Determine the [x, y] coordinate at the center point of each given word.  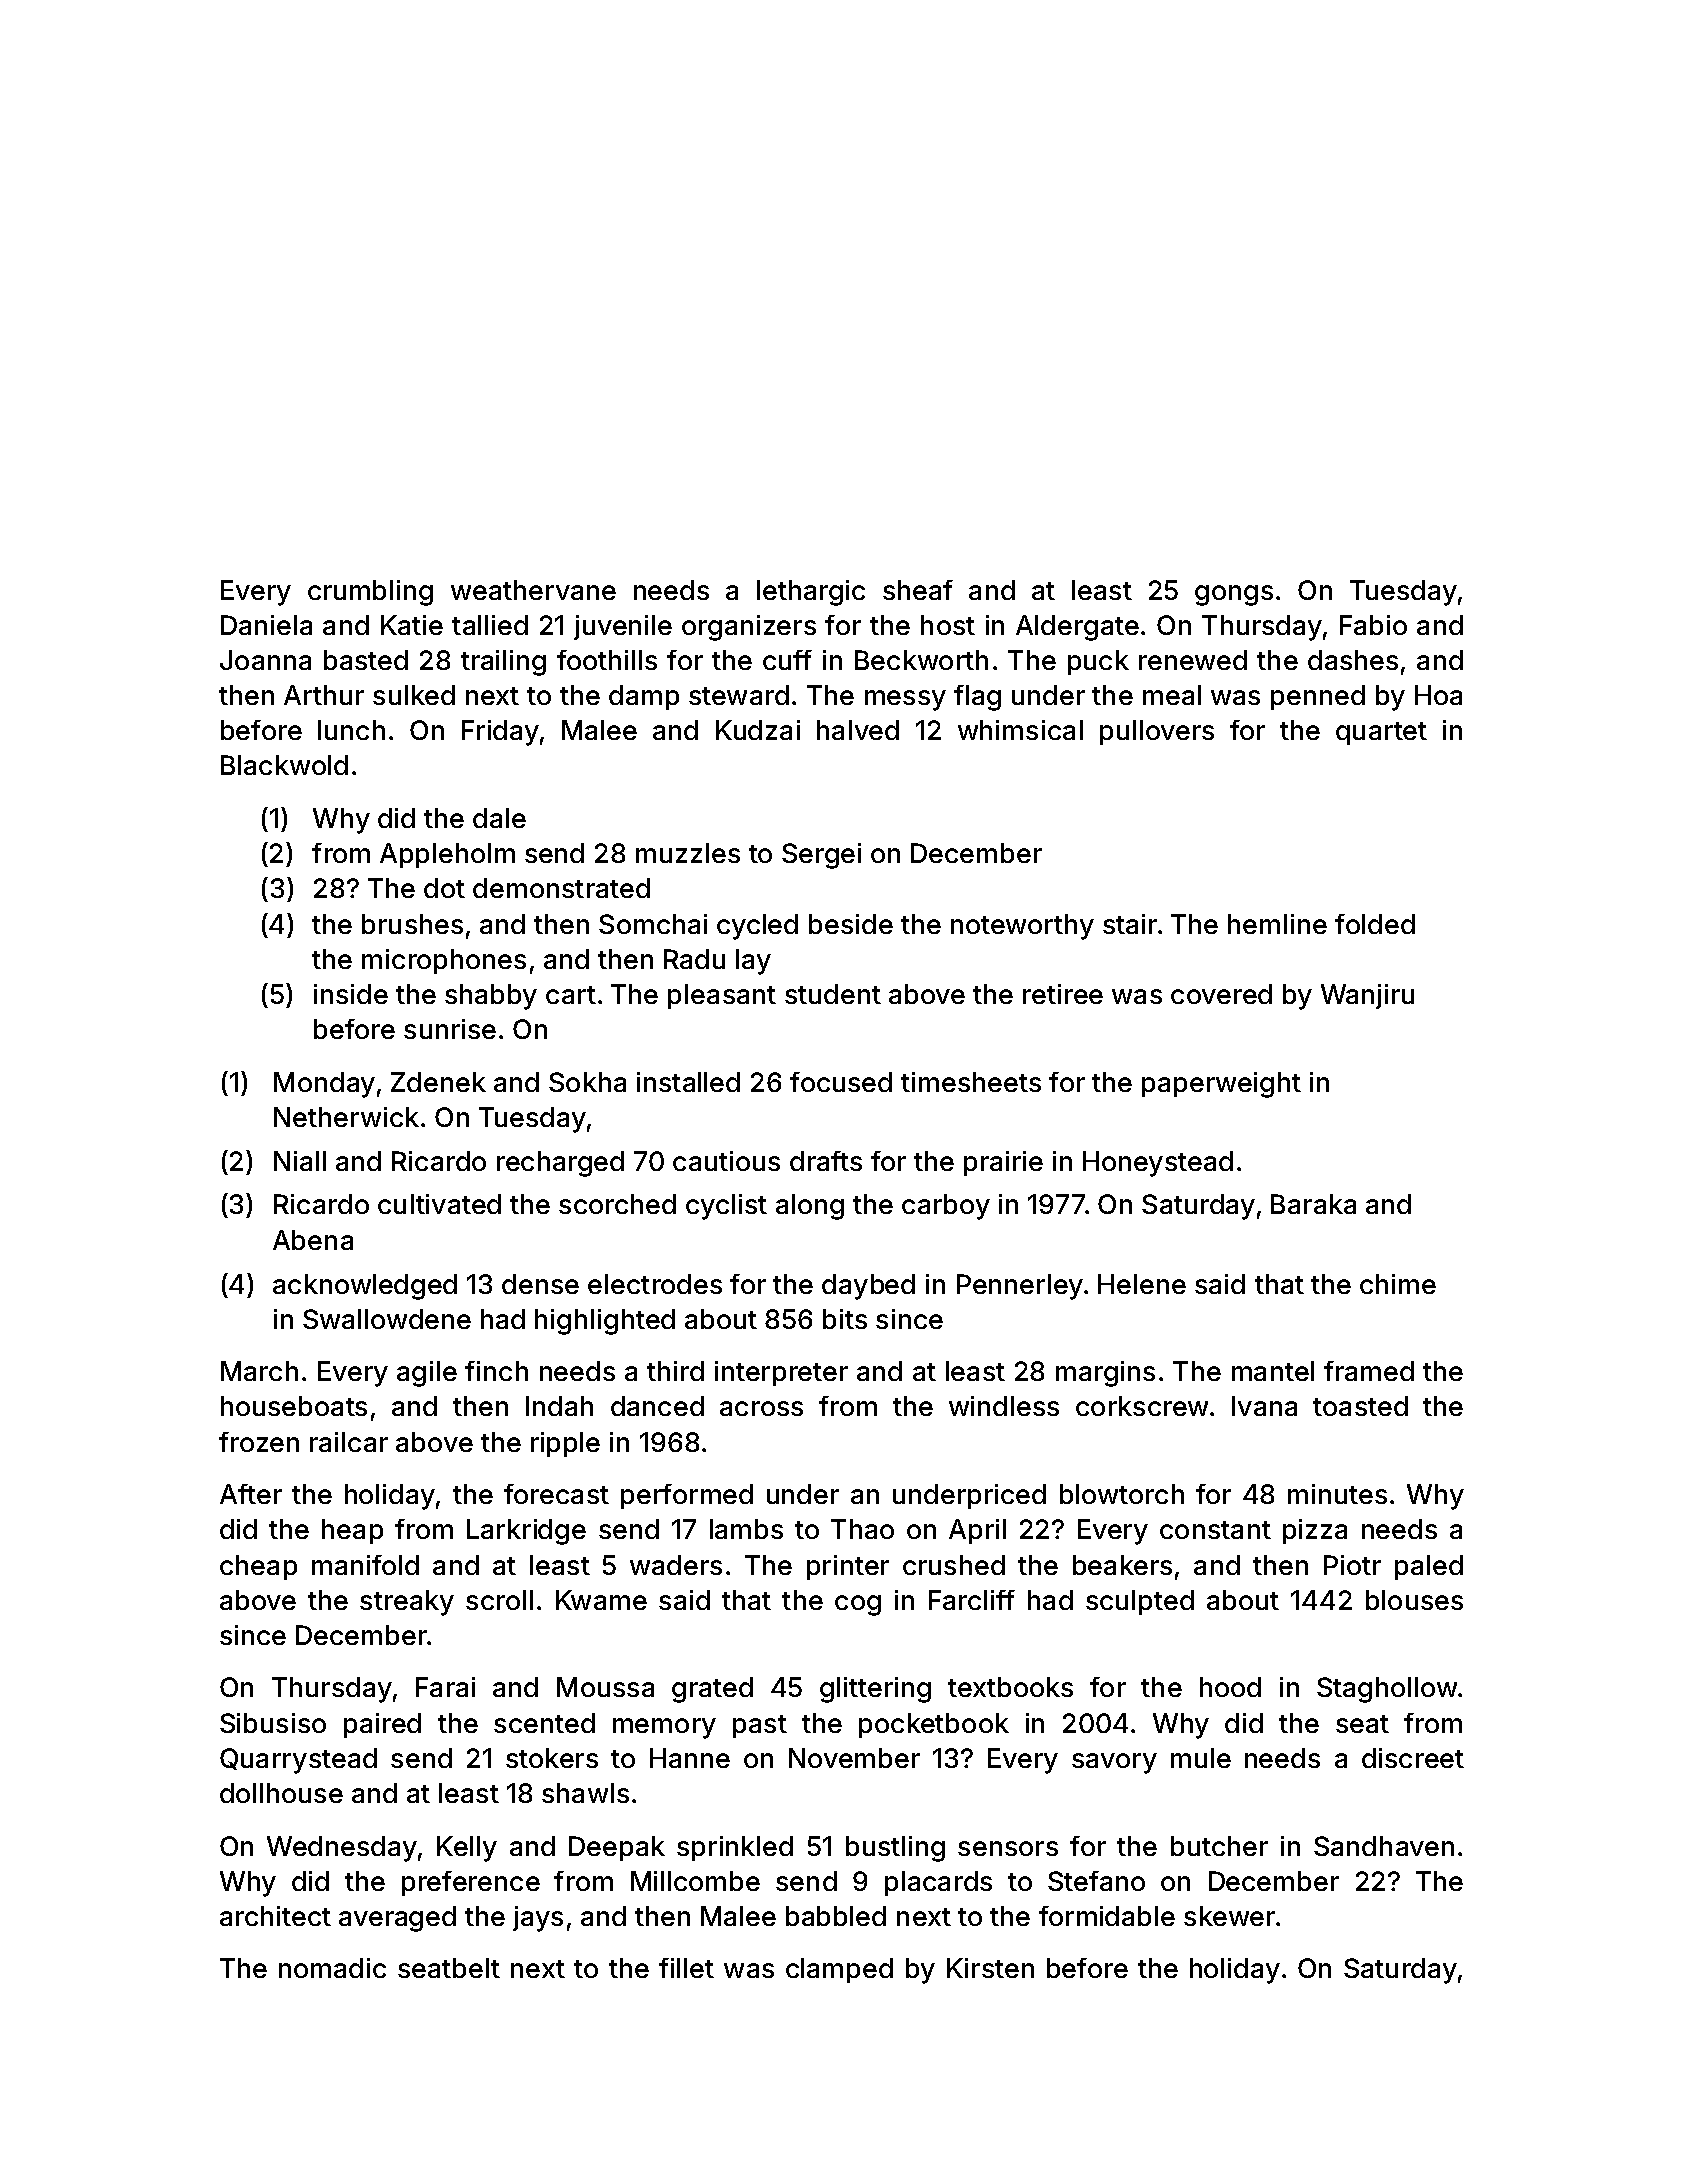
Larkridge [526, 1532]
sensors [1008, 1848]
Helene [1142, 1284]
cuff [787, 660]
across [761, 1408]
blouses [1414, 1600]
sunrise [450, 1029]
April [977, 1531]
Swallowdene [387, 1319]
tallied [490, 625]
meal [1172, 695]
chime [1398, 1284]
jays [538, 1919]
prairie [1003, 1163]
